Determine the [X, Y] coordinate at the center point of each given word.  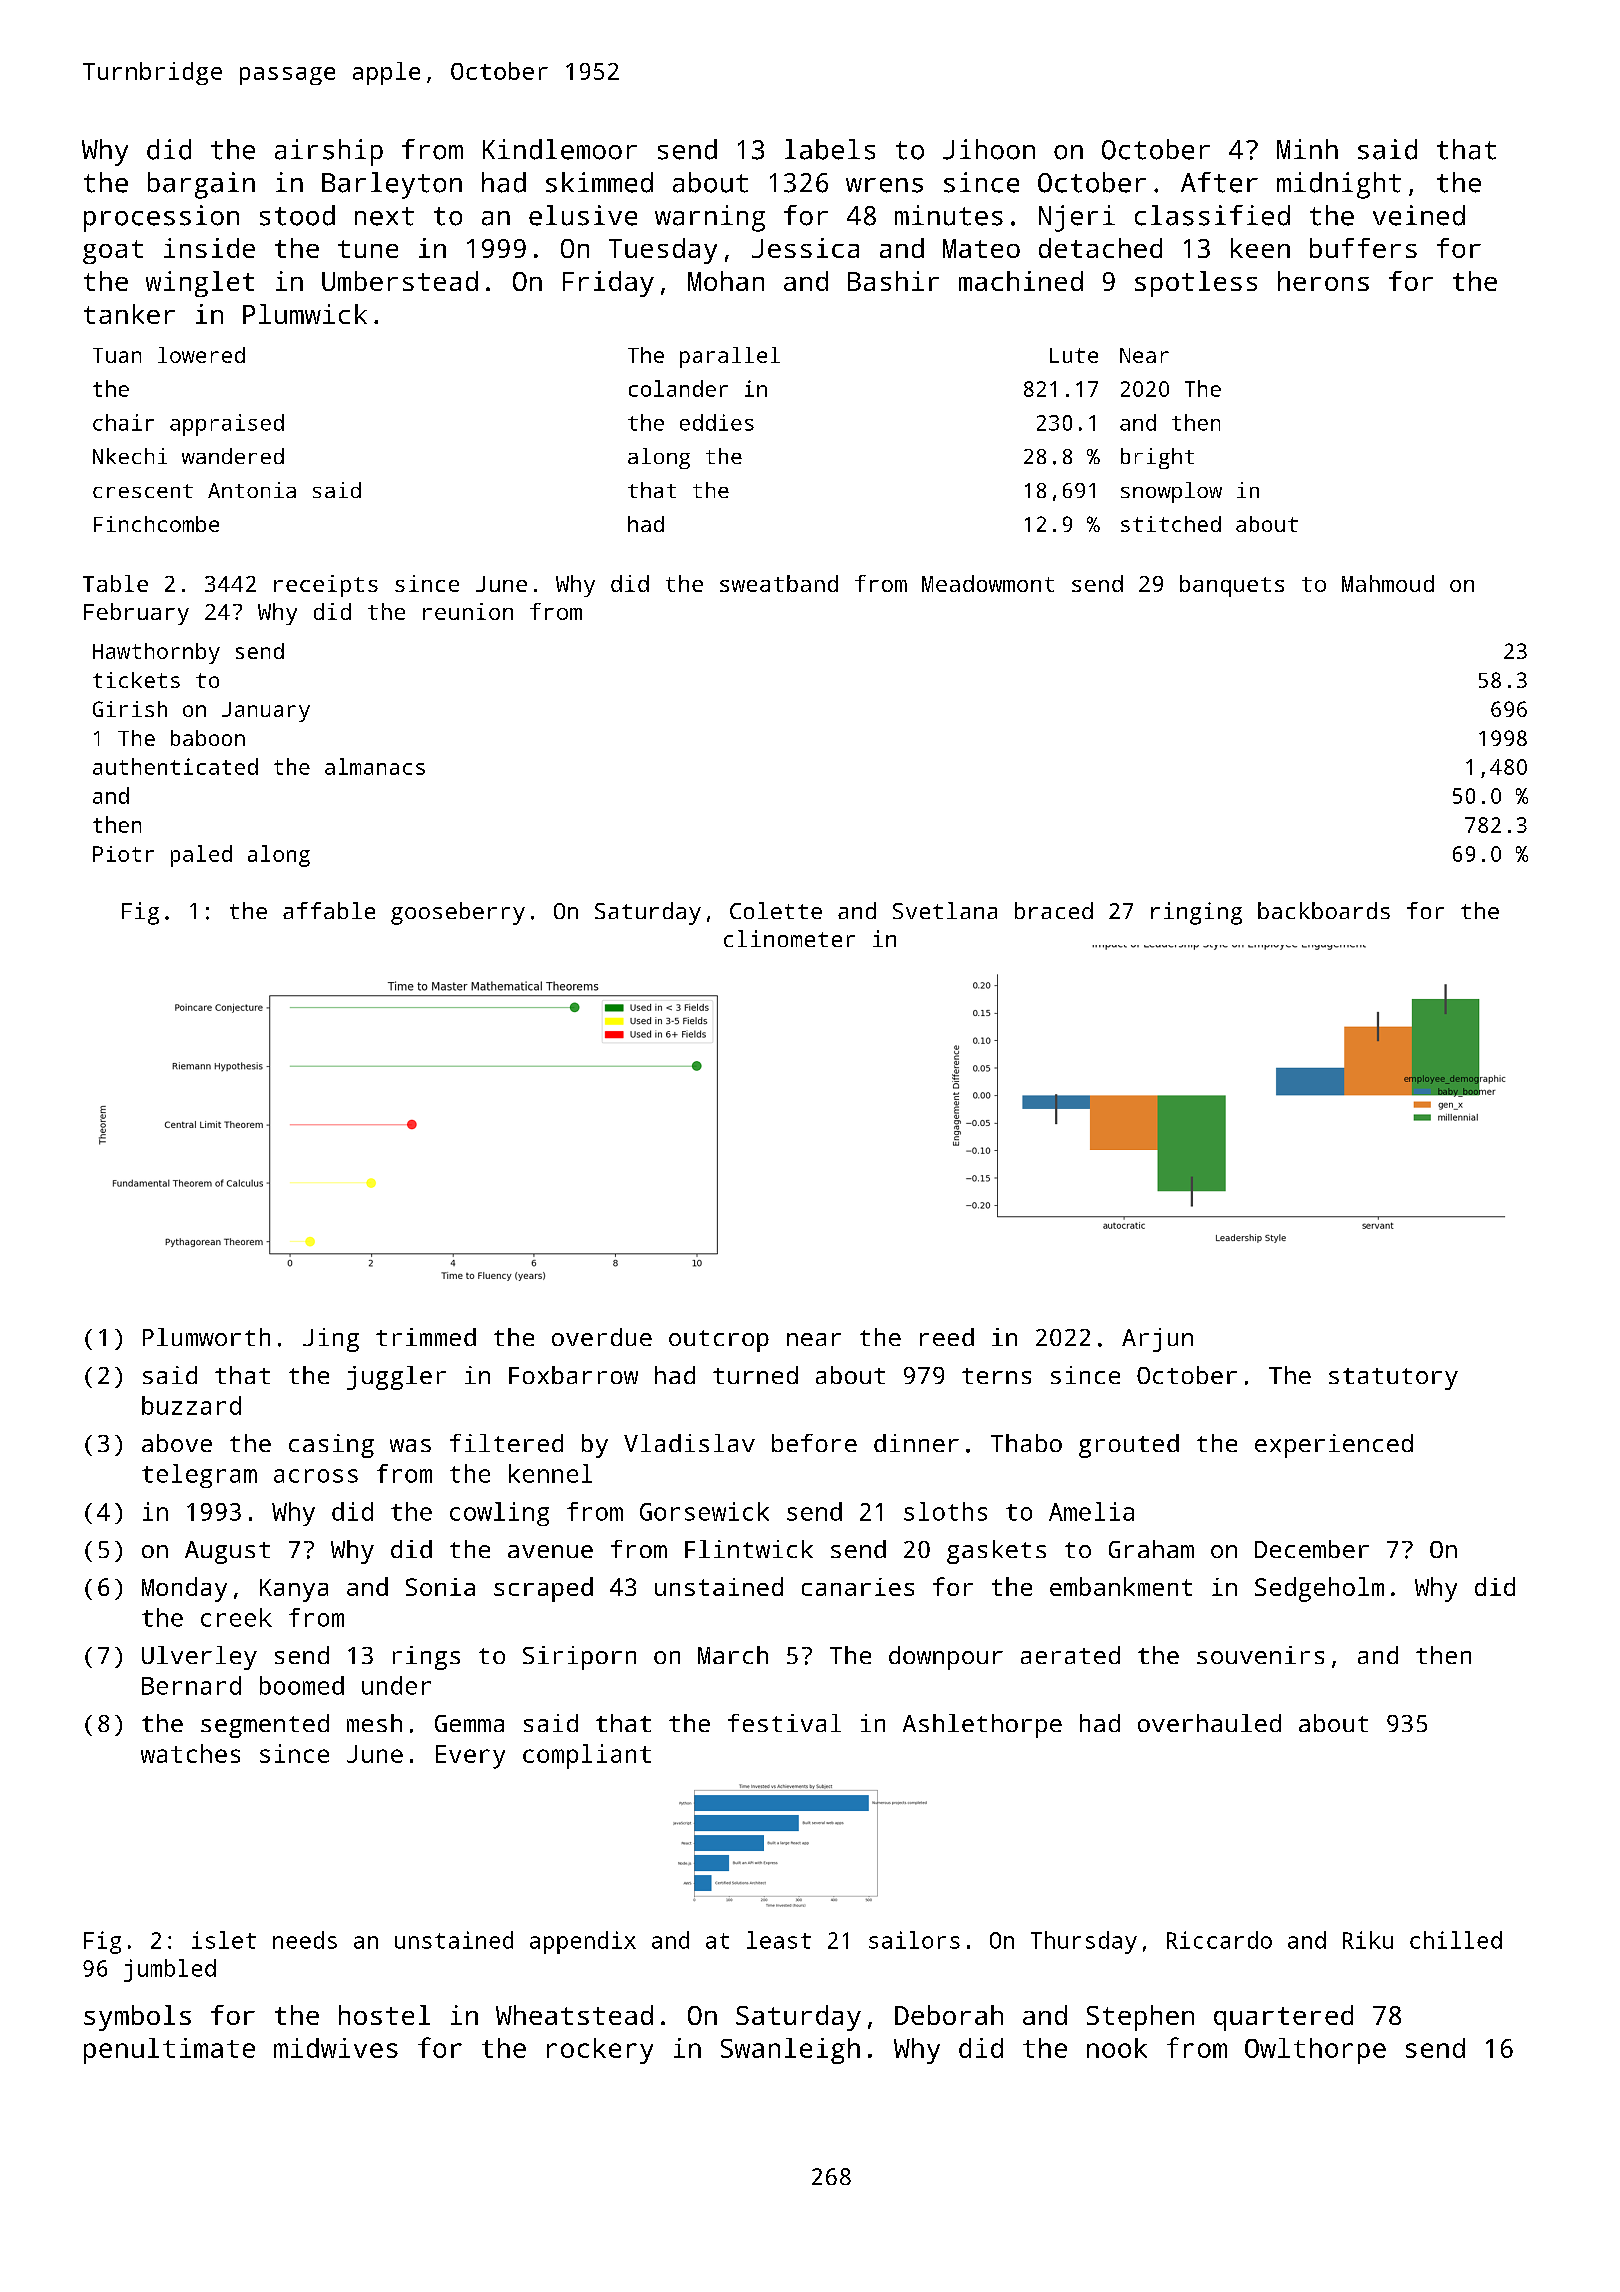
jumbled [170, 1970]
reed [947, 1337]
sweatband [779, 583]
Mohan [726, 281]
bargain [201, 185]
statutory [1393, 1379]
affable [329, 910]
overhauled [1209, 1723]
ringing [1196, 913]
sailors [914, 1940]
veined [1419, 215]
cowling [499, 1514]
